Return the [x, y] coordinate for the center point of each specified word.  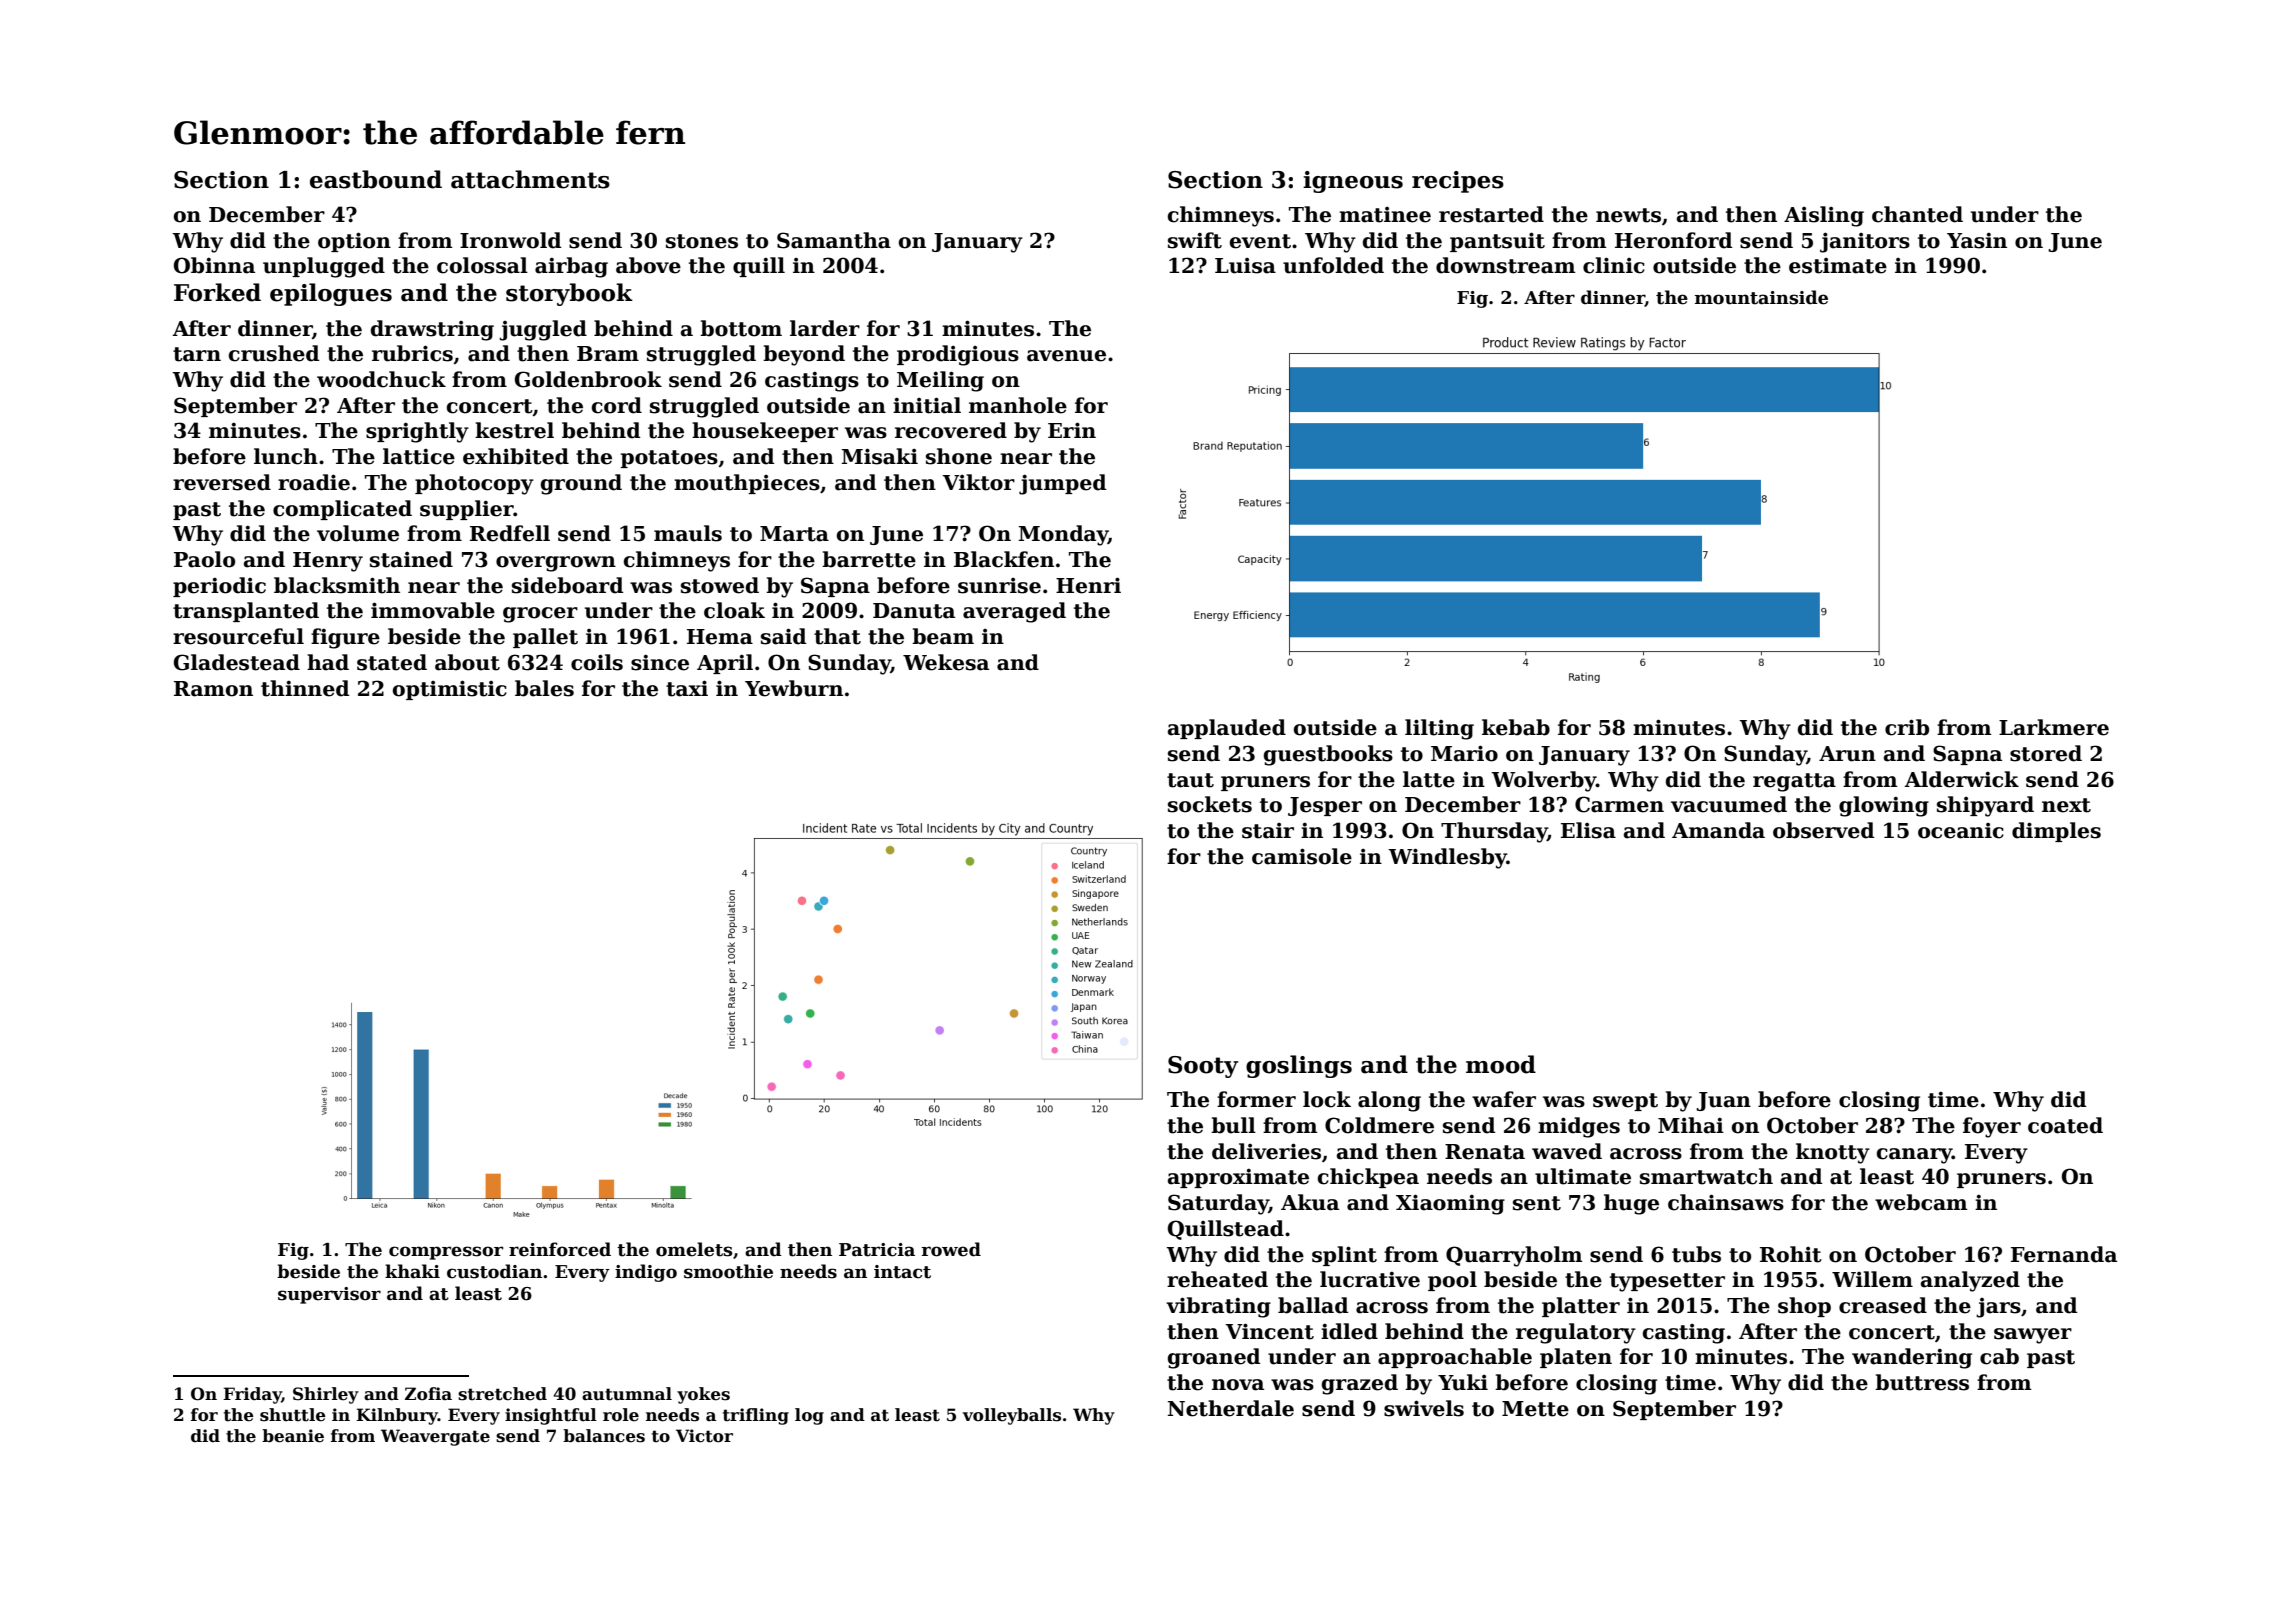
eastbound [376, 179]
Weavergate [435, 1437]
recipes [1458, 182]
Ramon [213, 689]
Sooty [1203, 1067]
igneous [1353, 182]
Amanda [1718, 830]
